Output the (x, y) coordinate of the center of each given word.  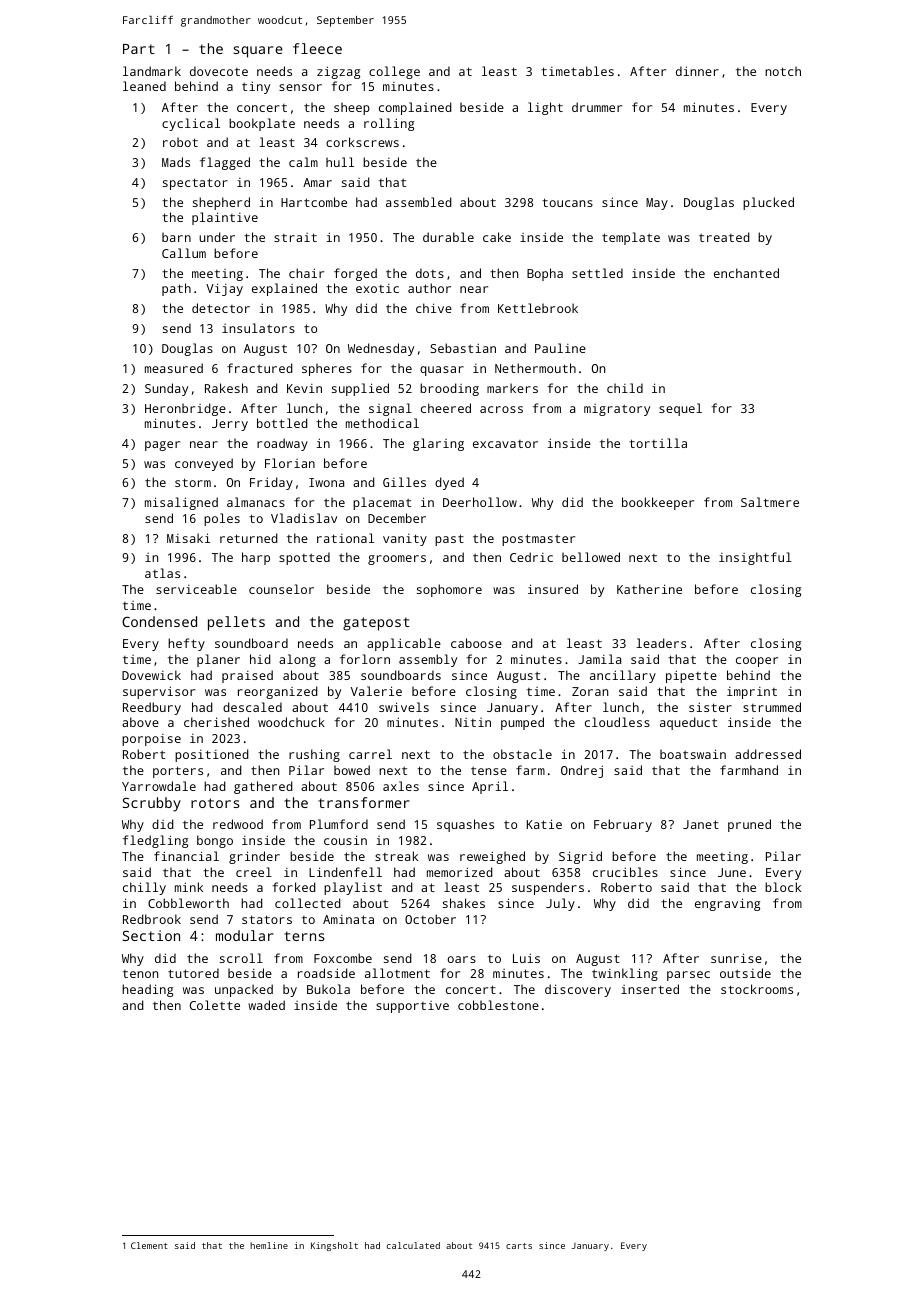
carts (519, 1246)
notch (783, 71)
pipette (691, 676)
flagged (225, 163)
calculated (413, 1245)
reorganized (278, 692)
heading (147, 990)
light (545, 108)
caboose (476, 643)
